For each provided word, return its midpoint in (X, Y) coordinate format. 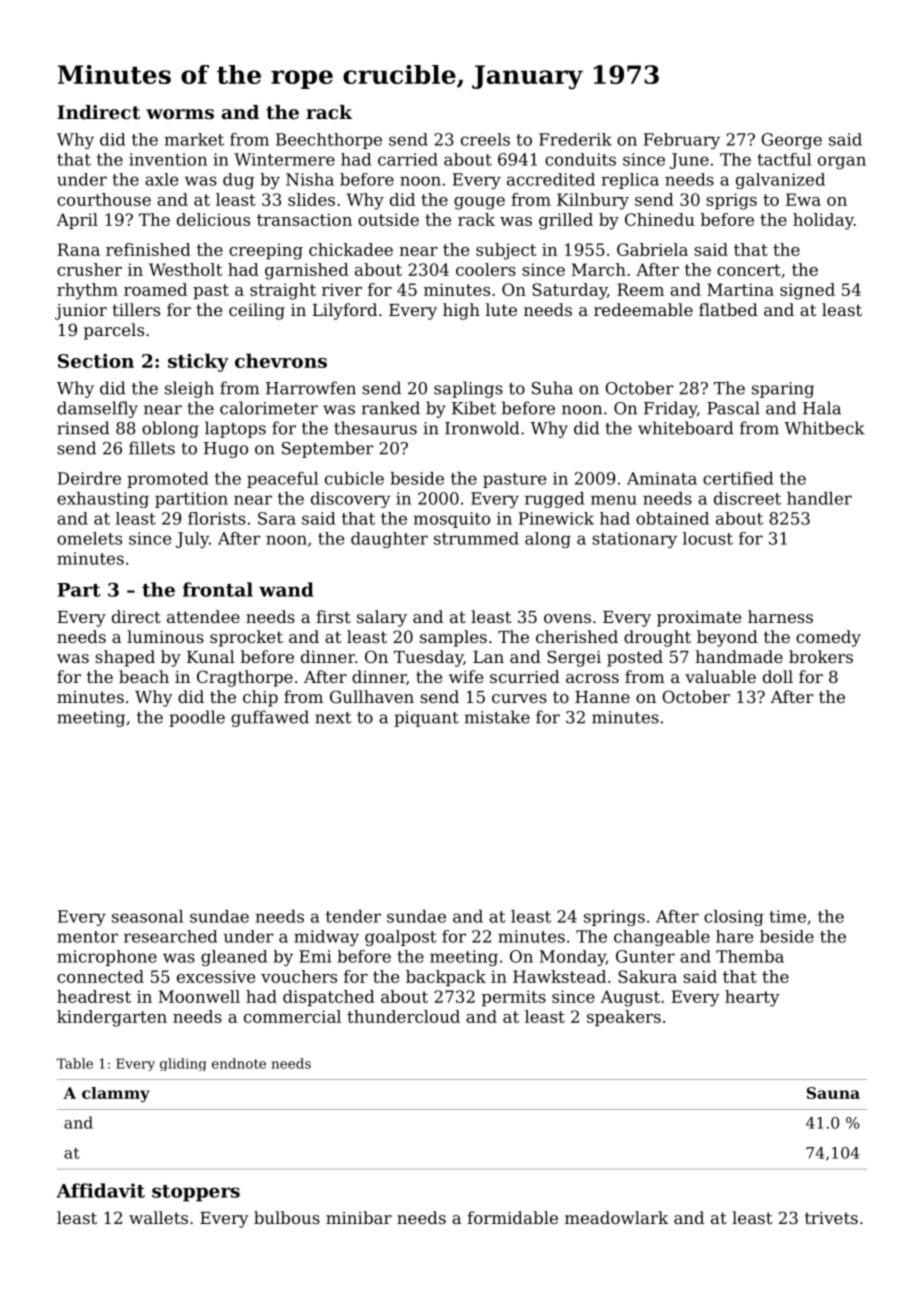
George (791, 141)
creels (485, 139)
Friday (670, 409)
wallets (158, 1217)
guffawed (270, 718)
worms (180, 114)
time (787, 916)
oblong (170, 429)
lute (501, 309)
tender (353, 916)
